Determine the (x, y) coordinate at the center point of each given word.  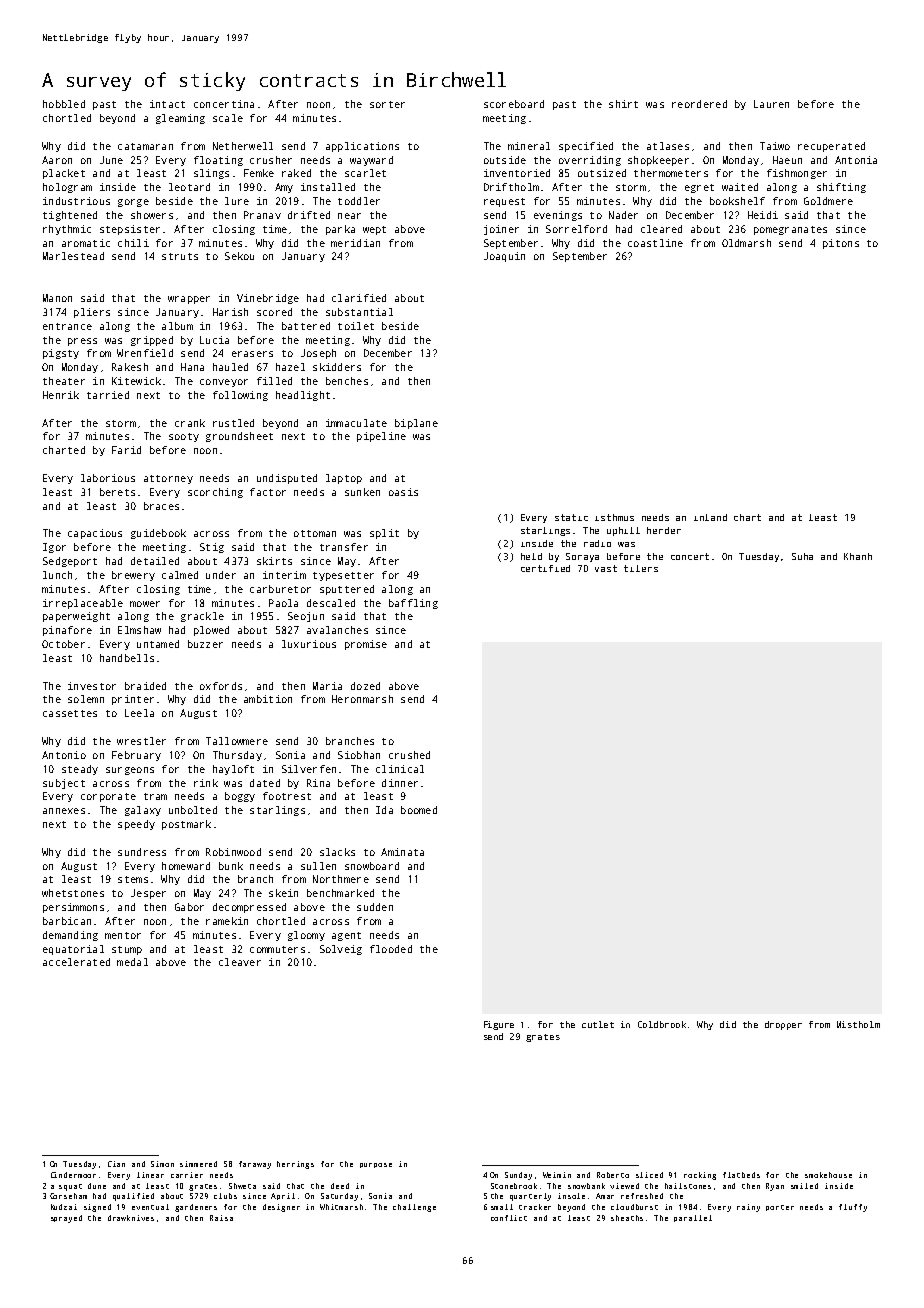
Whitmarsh (341, 1207)
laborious (108, 478)
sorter (387, 104)
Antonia (856, 160)
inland (710, 517)
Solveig (341, 950)
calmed (180, 575)
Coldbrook (662, 1024)
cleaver (240, 962)
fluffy (853, 1208)
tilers (641, 568)
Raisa (221, 1218)
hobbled (64, 104)
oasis (403, 492)
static (571, 517)
